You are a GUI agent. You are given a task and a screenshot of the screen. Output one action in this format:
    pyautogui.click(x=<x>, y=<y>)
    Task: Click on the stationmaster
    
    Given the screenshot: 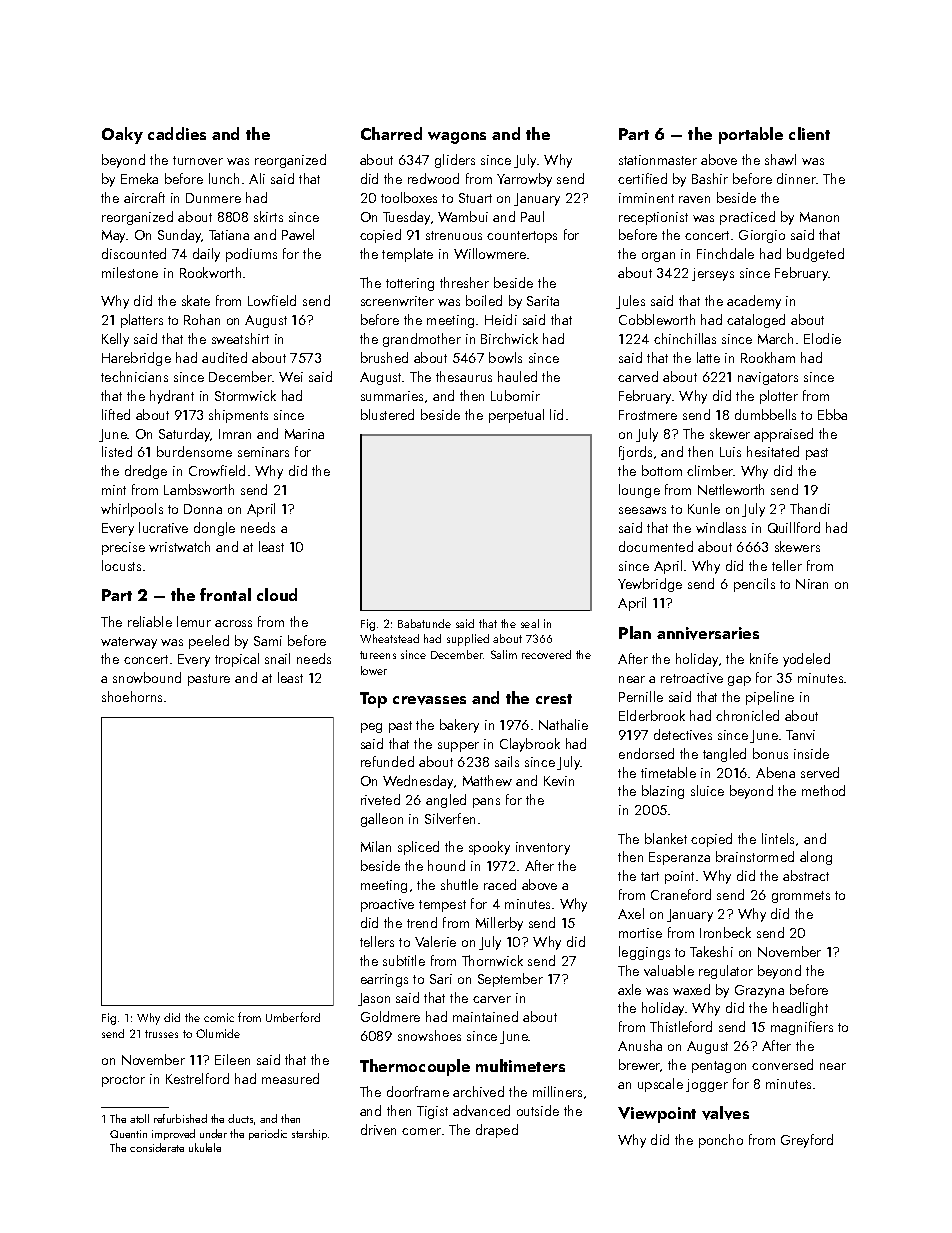 What is the action you would take?
    pyautogui.click(x=658, y=160)
